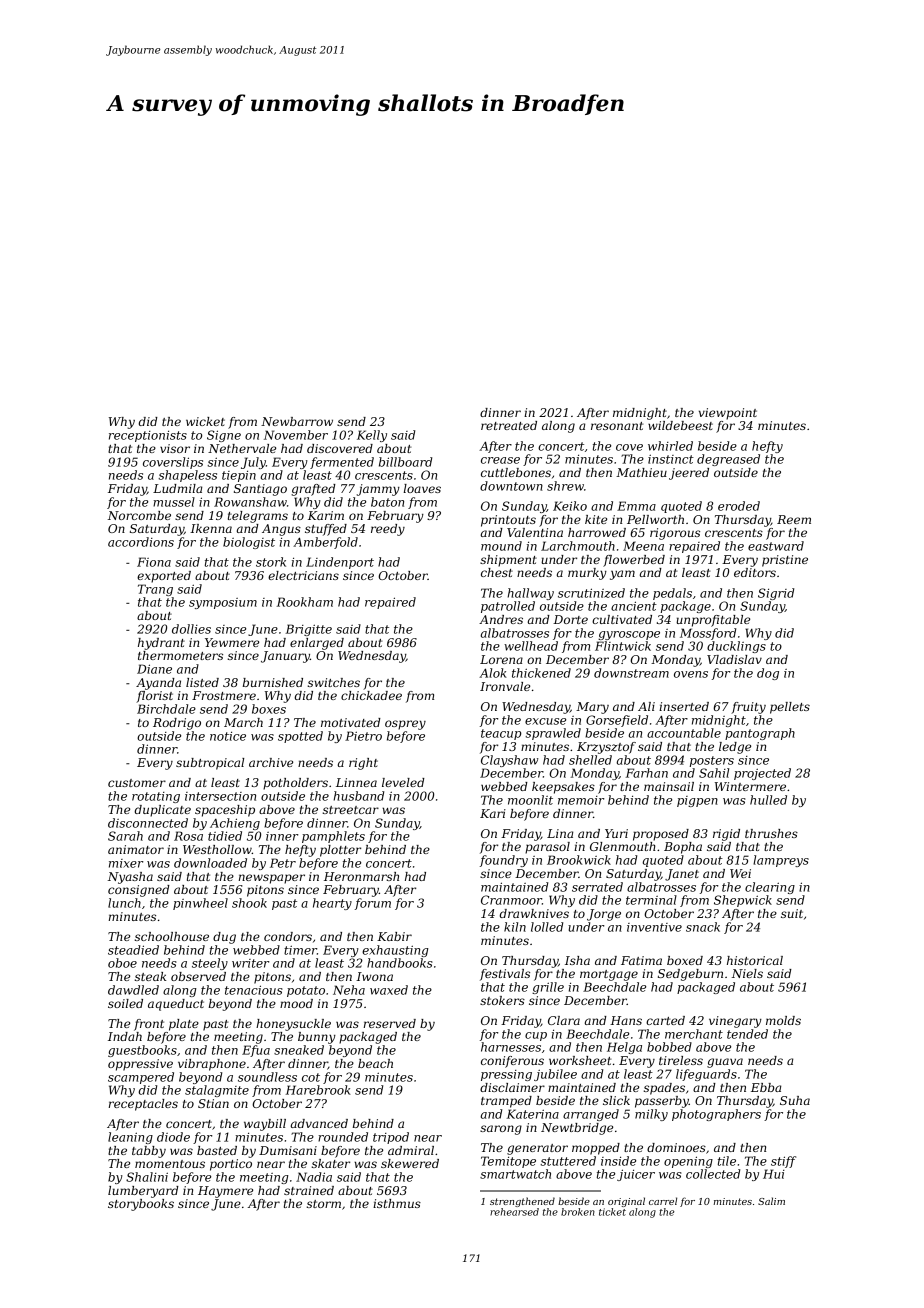  What do you see at coordinates (283, 863) in the page?
I see `Petr` at bounding box center [283, 863].
